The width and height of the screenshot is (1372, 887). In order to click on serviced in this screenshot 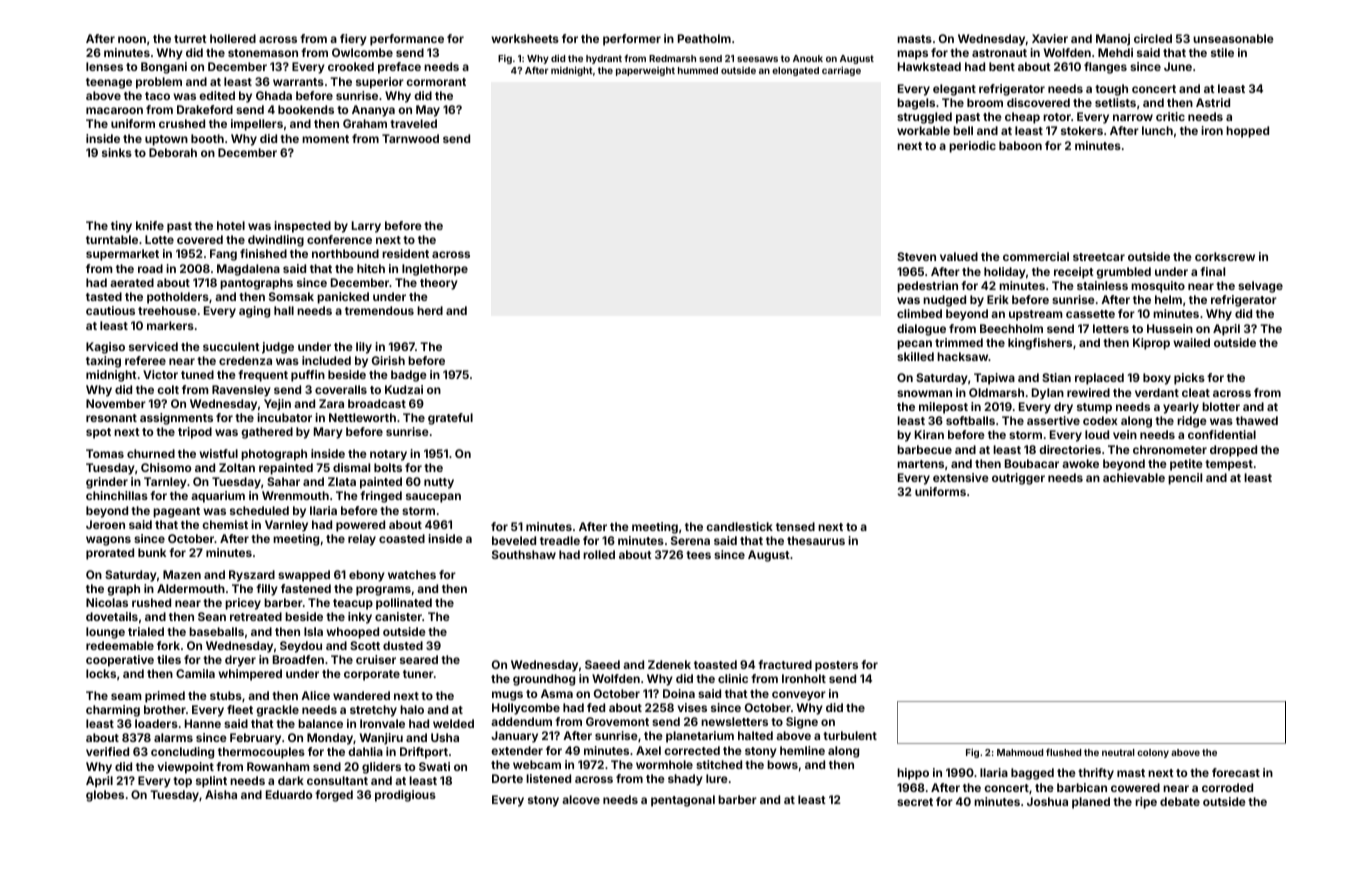, I will do `click(153, 346)`.
